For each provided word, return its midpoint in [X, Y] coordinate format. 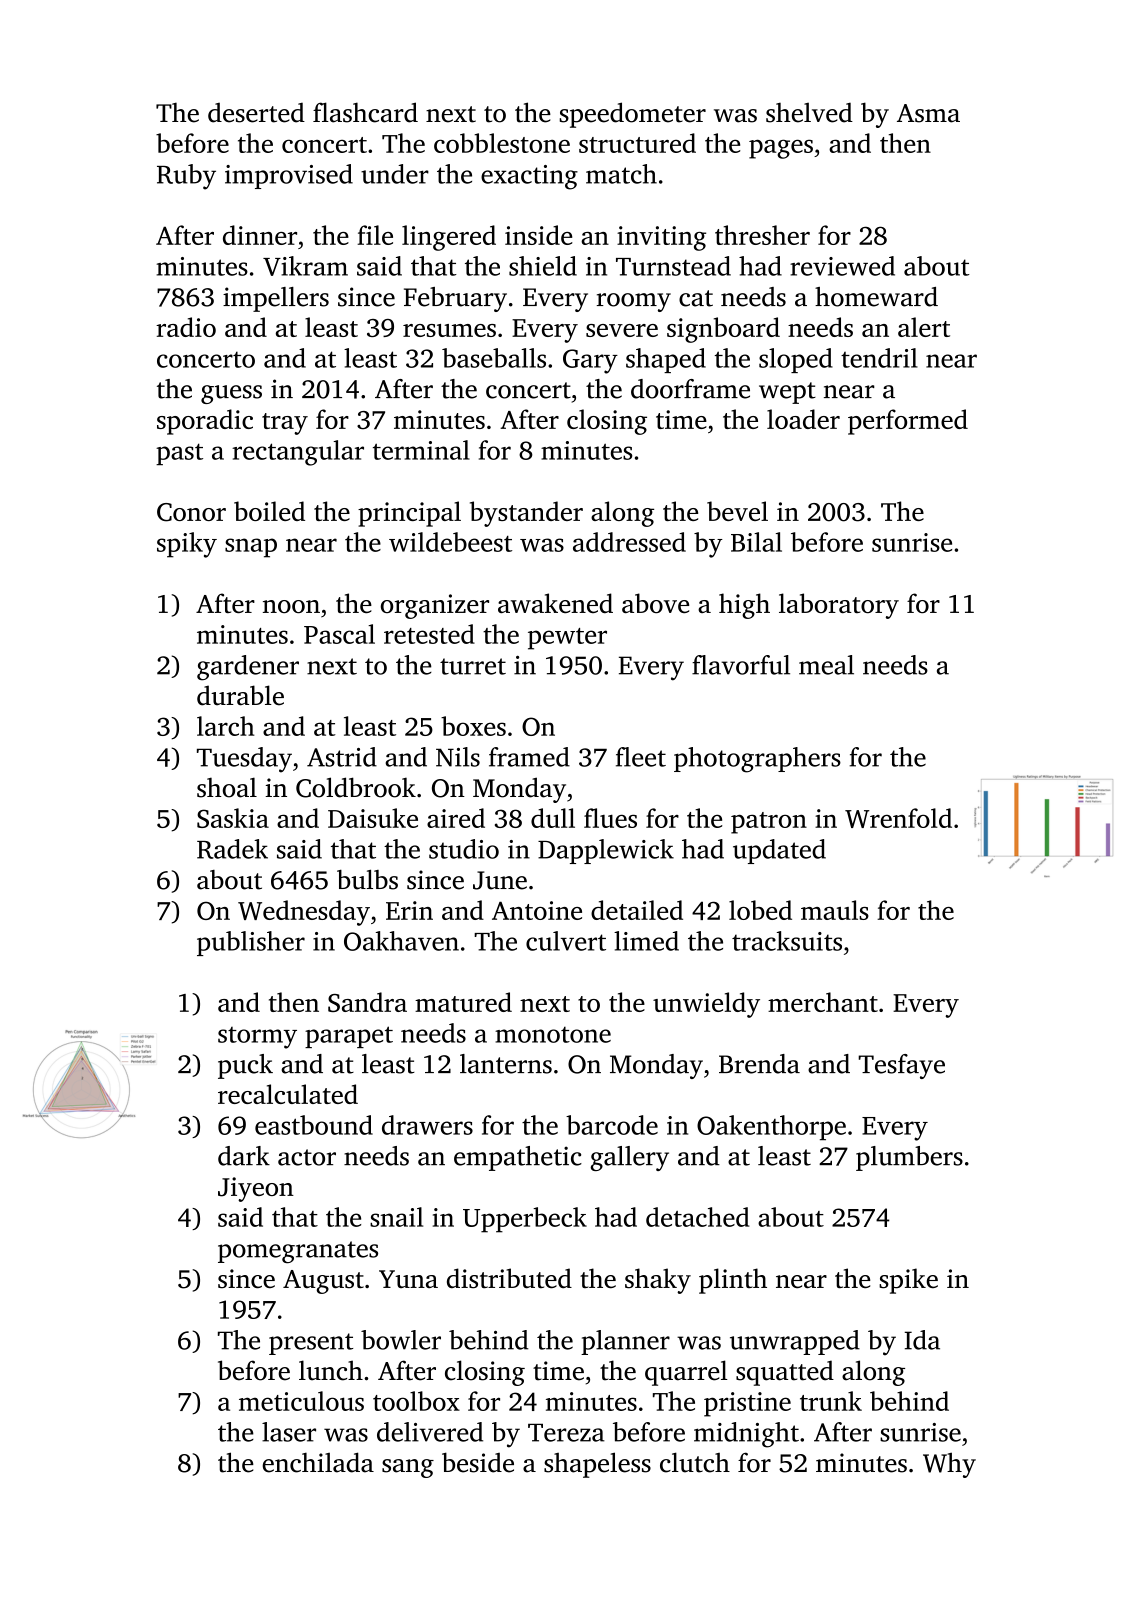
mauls [835, 910]
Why [949, 1465]
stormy [257, 1038]
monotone [553, 1035]
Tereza [566, 1433]
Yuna [408, 1279]
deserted [256, 113]
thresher [762, 235]
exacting [529, 177]
